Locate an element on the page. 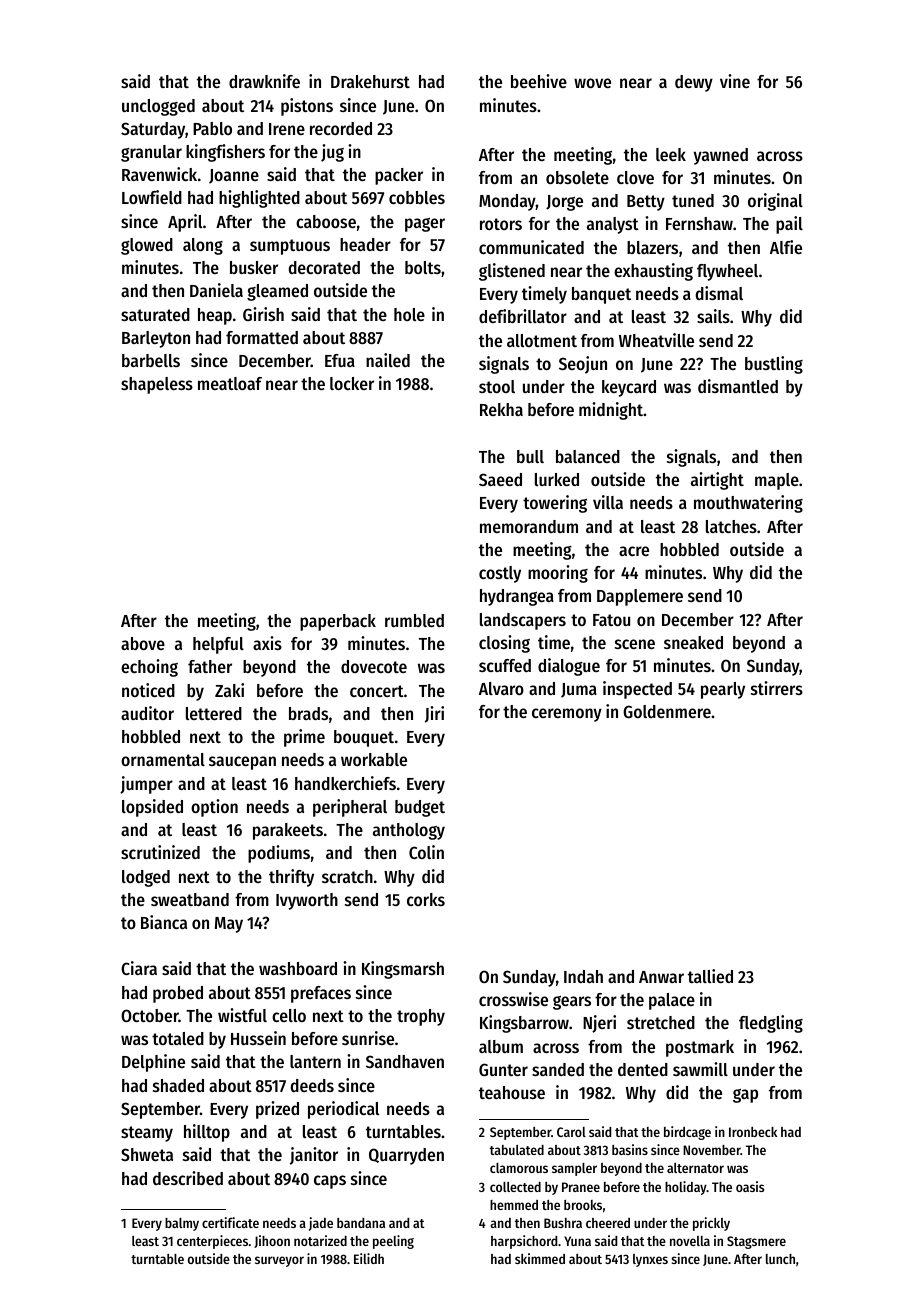  gleamed is located at coordinates (277, 292).
